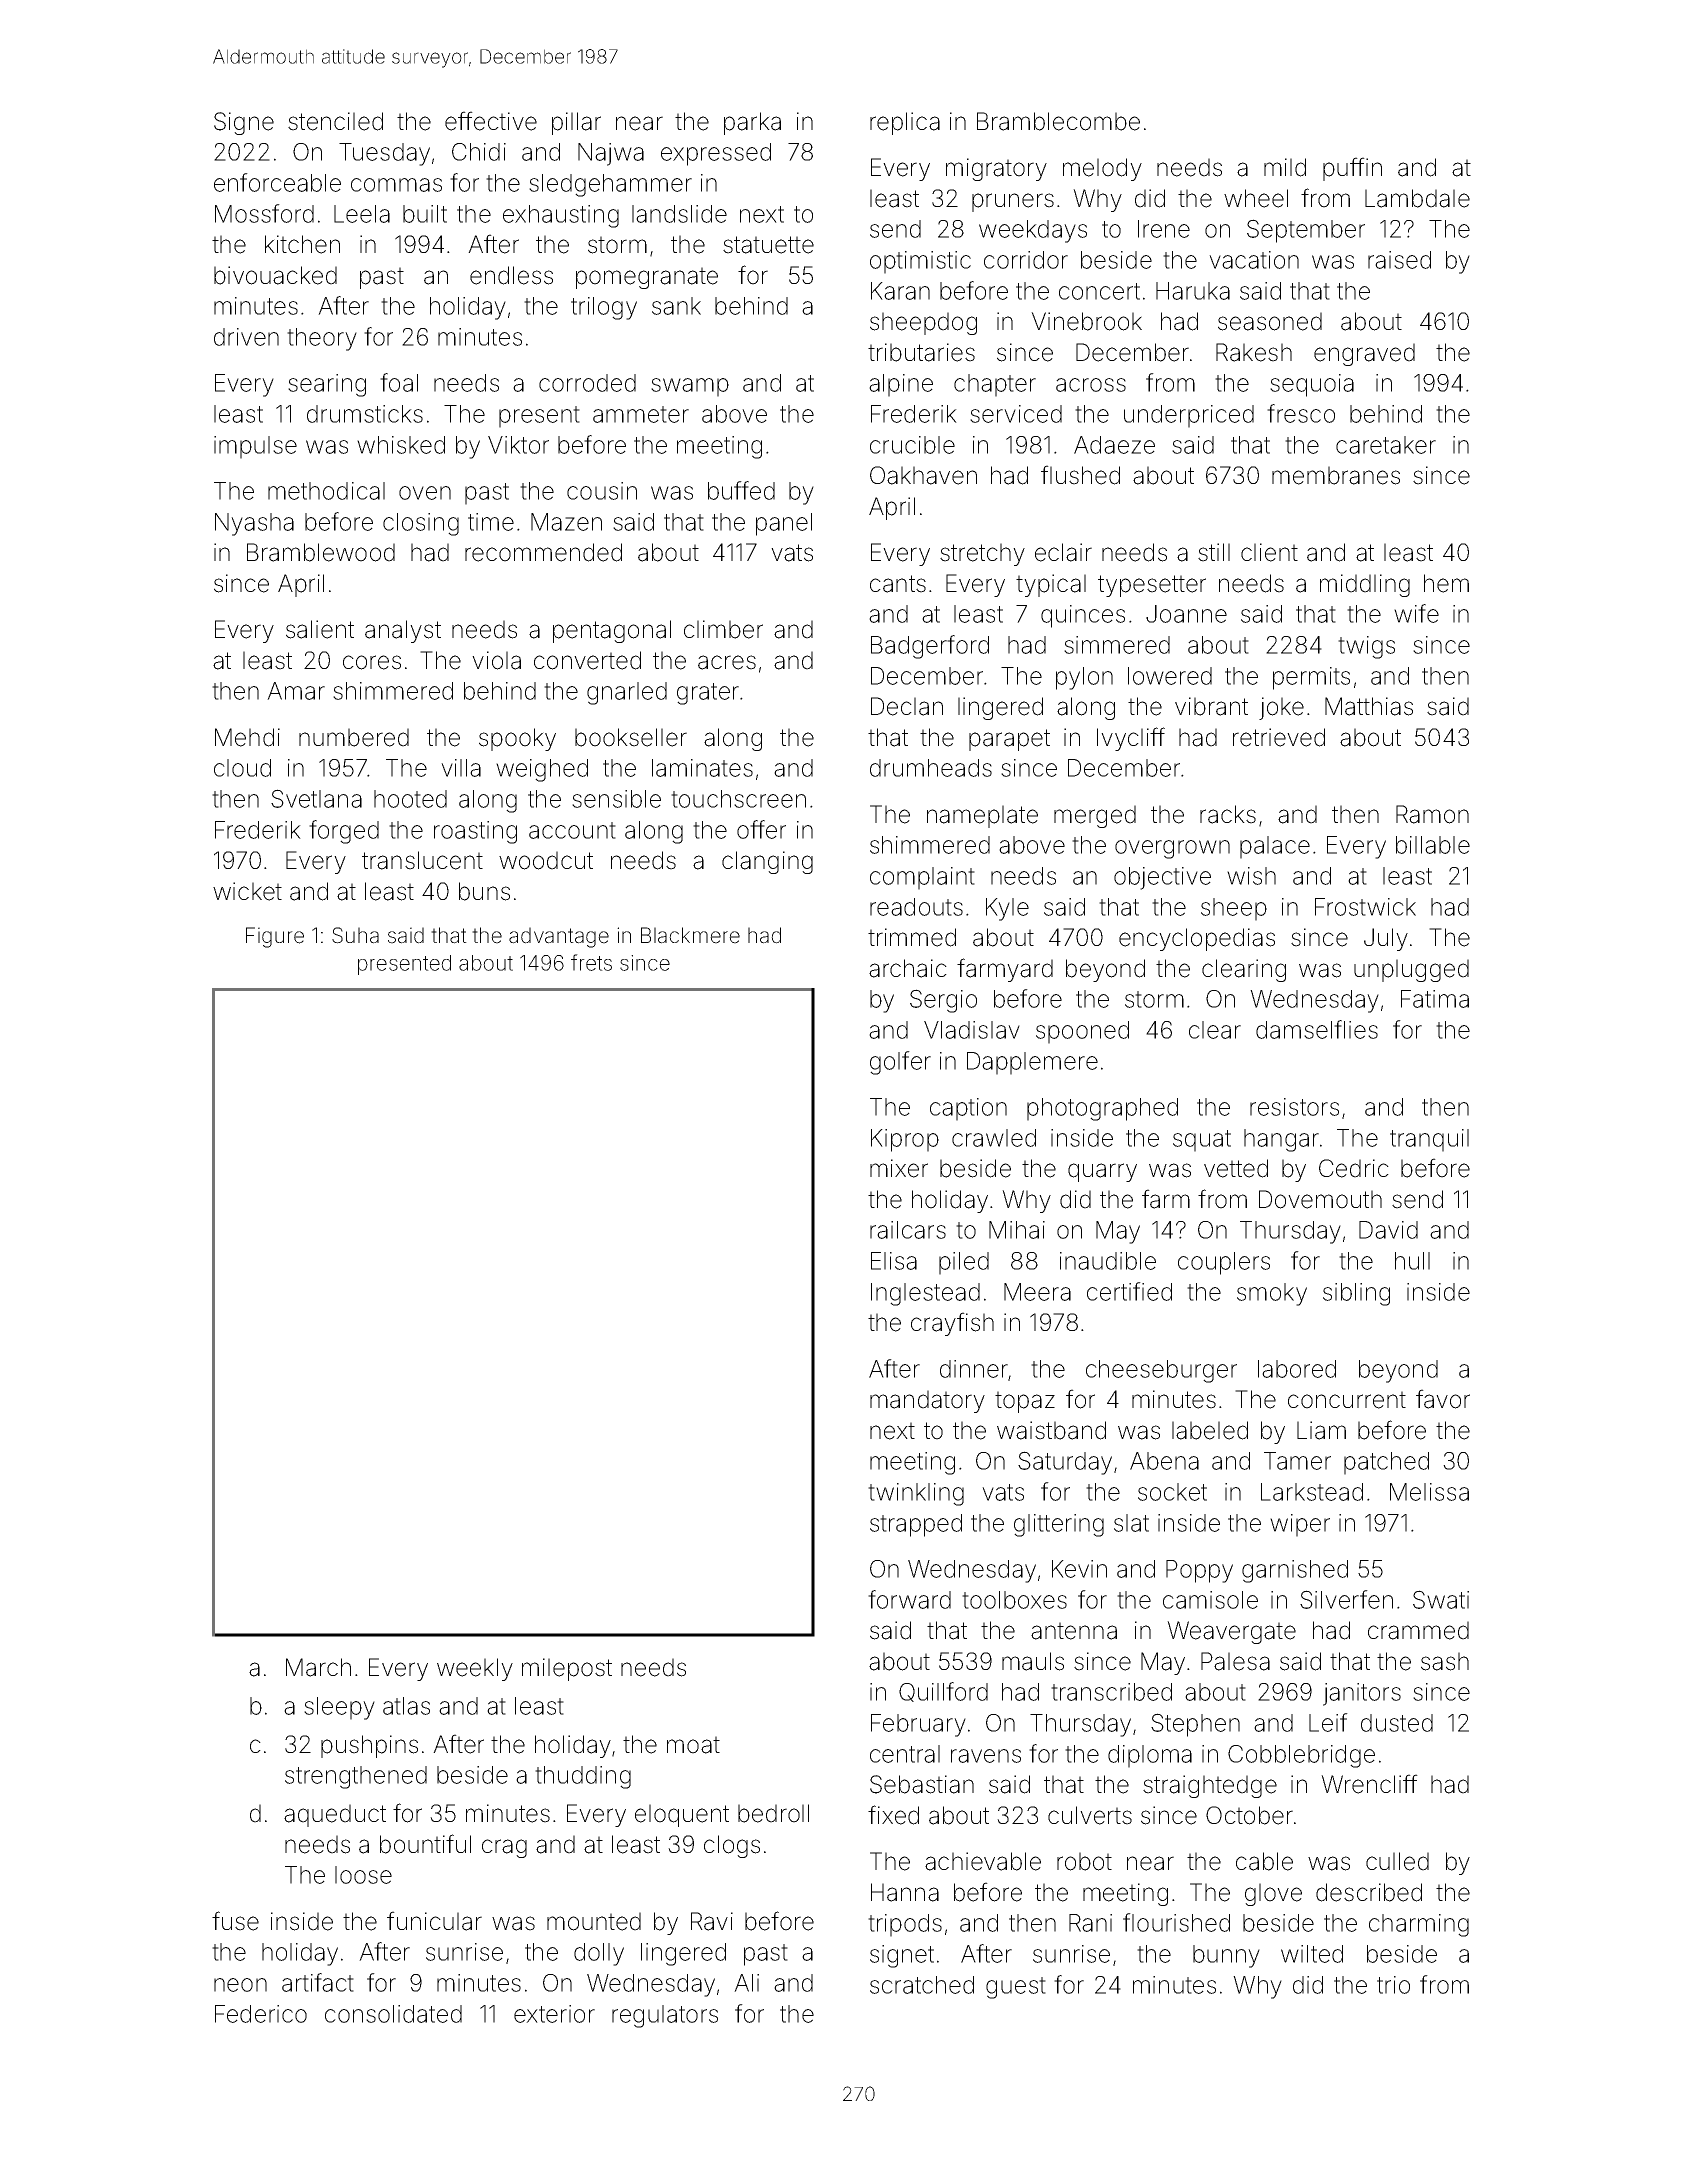 This screenshot has height=2178, width=1683. I want to click on Fatima, so click(1435, 999).
